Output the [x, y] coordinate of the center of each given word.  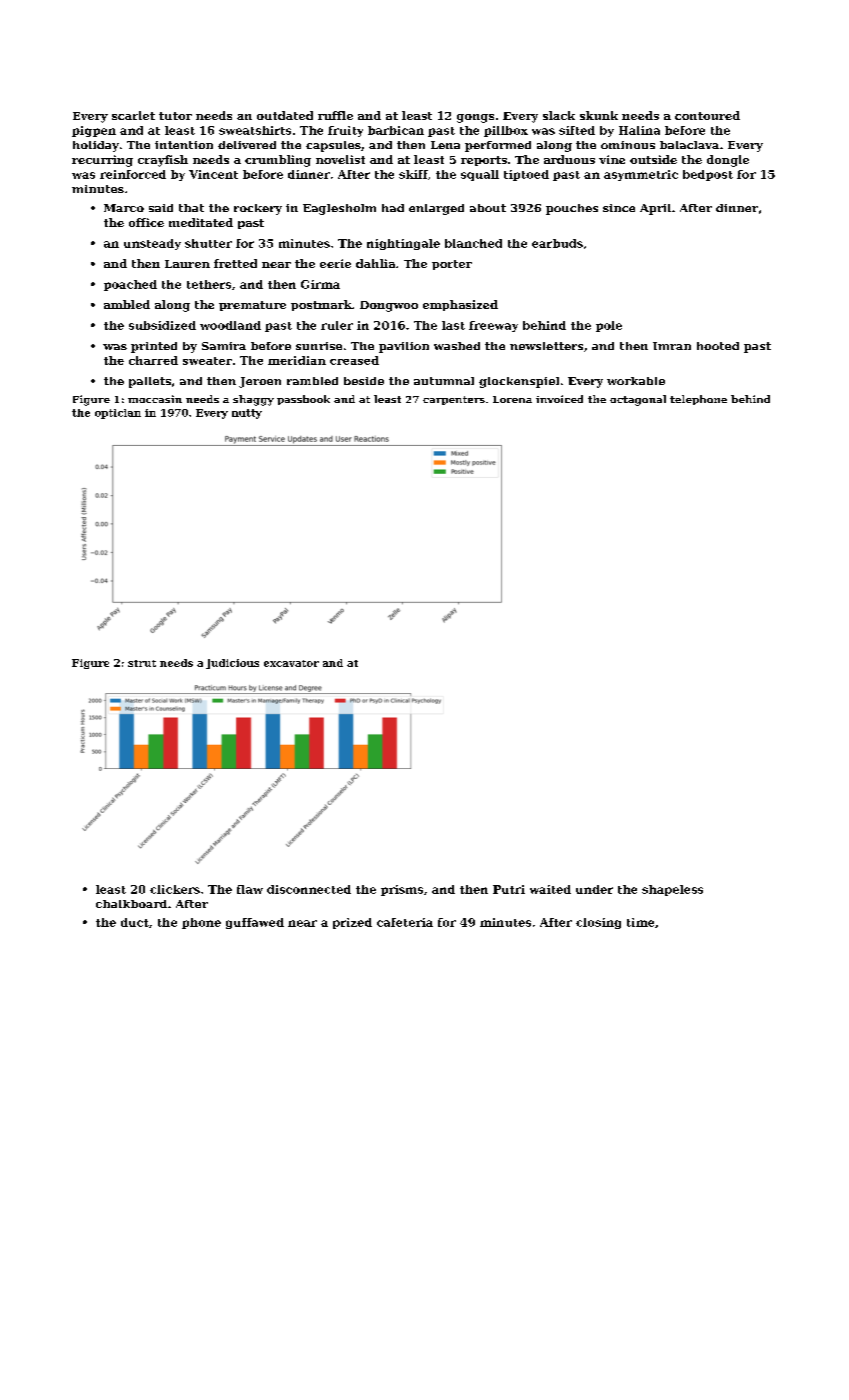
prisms [402, 890]
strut [142, 663]
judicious [232, 664]
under [594, 889]
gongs [475, 118]
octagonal [638, 400]
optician [118, 414]
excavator [291, 663]
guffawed [255, 923]
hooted [718, 346]
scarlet [133, 115]
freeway [493, 326]
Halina [639, 130]
